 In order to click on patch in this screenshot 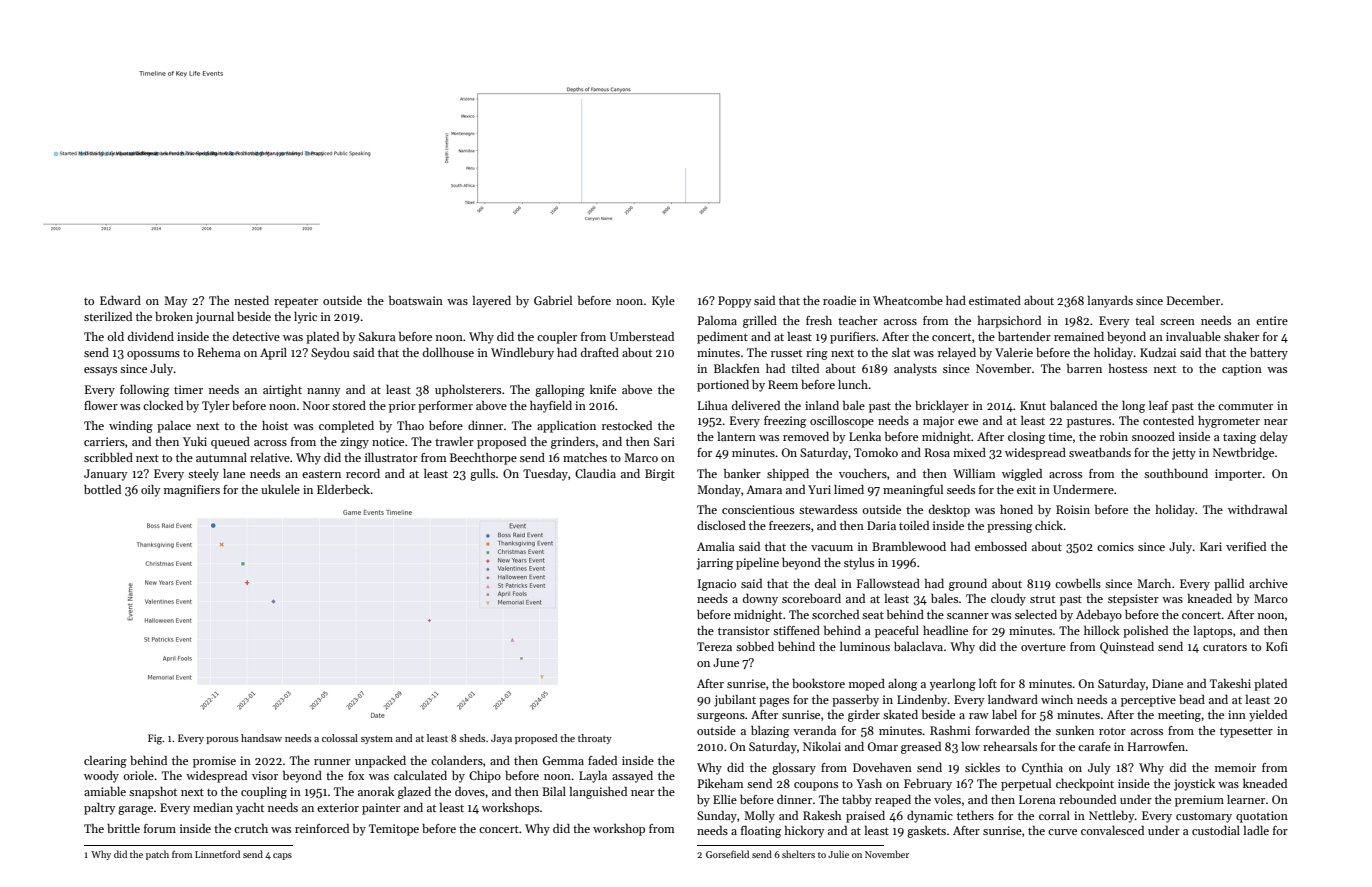, I will do `click(157, 855)`.
